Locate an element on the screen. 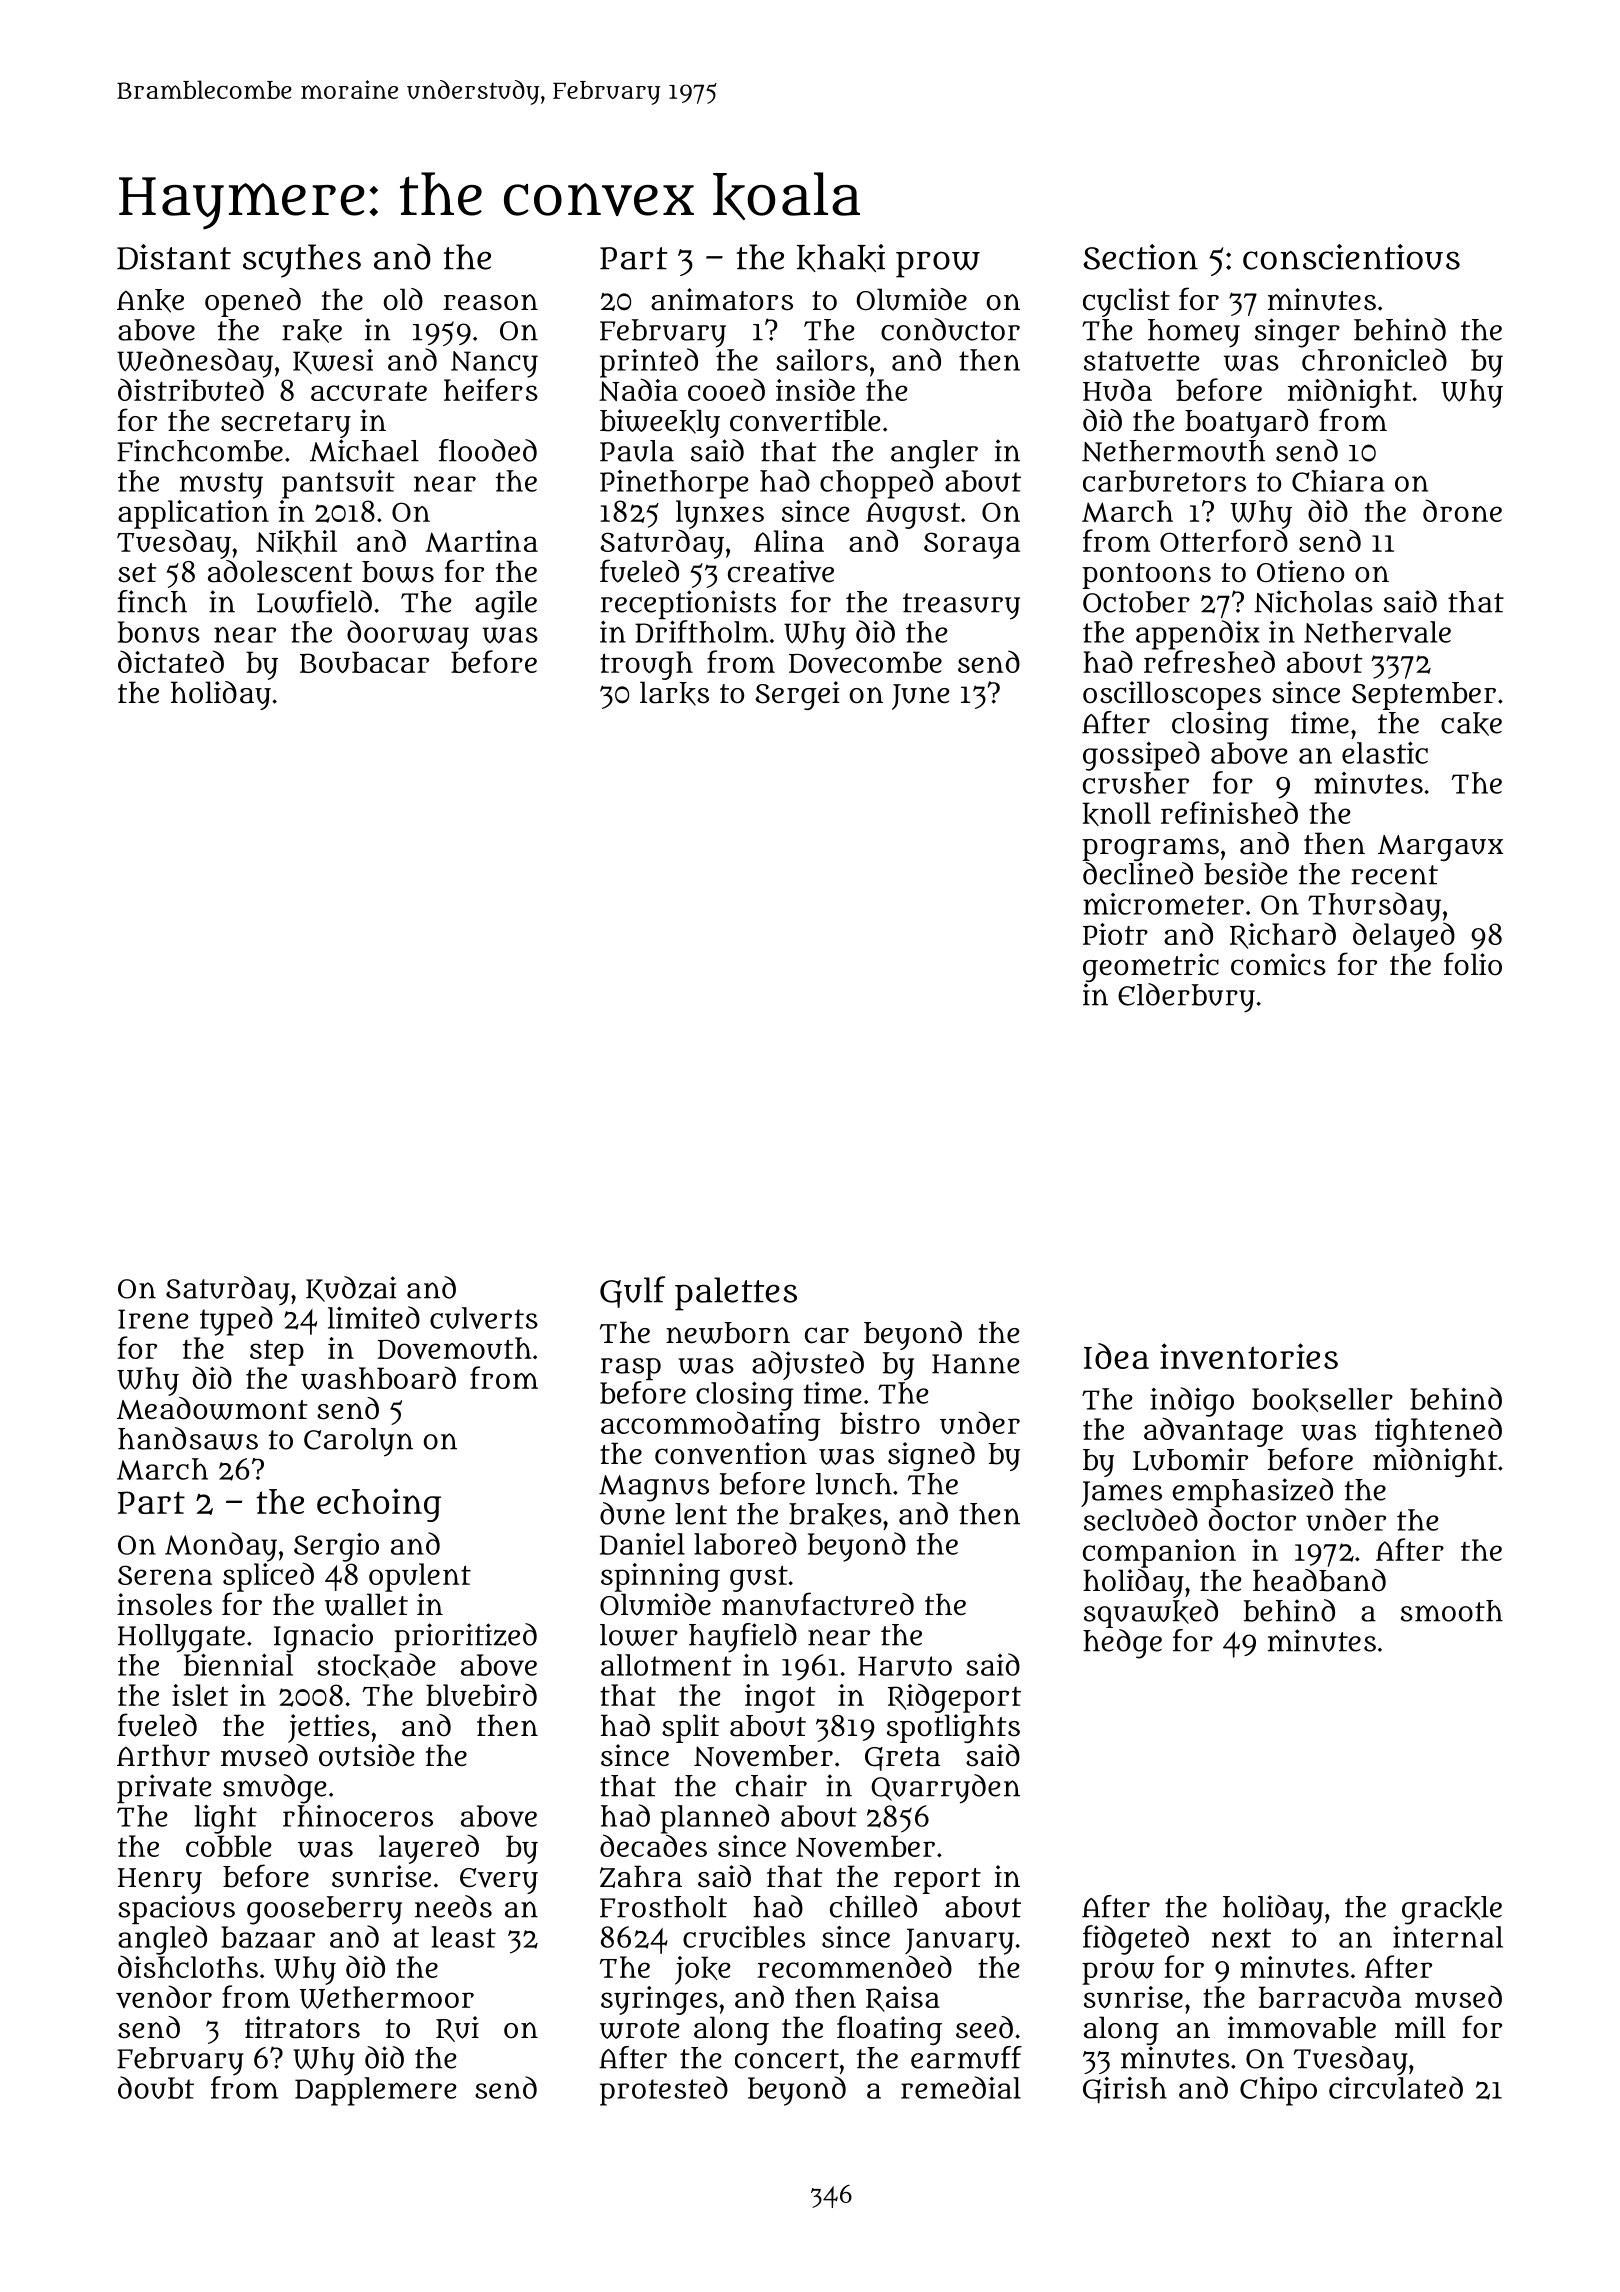 Image resolution: width=1620 pixels, height=2292 pixels. remedial is located at coordinates (961, 2087).
